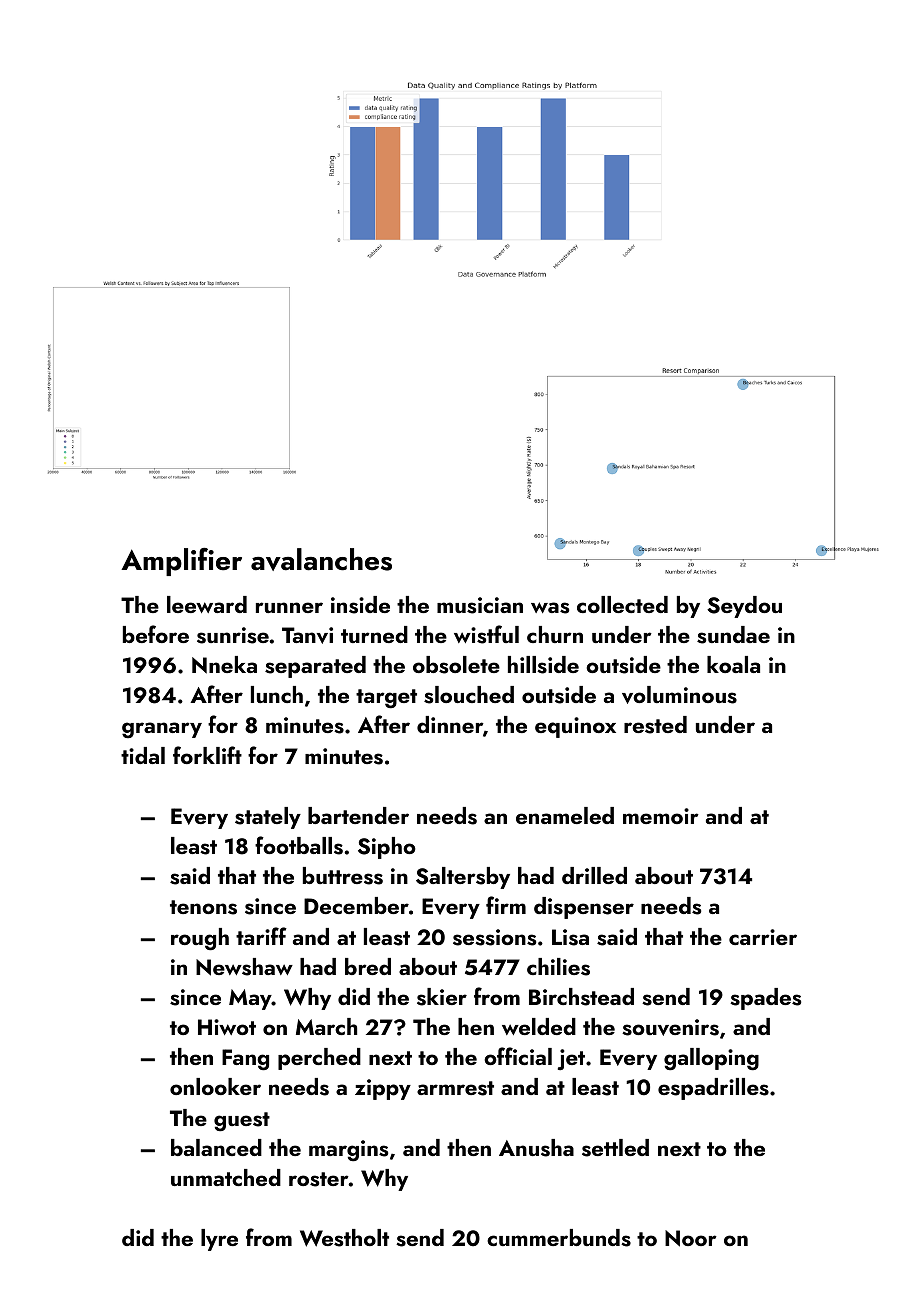 The image size is (924, 1311). Describe the element at coordinates (181, 562) in the image. I see `Amplifier` at that location.
